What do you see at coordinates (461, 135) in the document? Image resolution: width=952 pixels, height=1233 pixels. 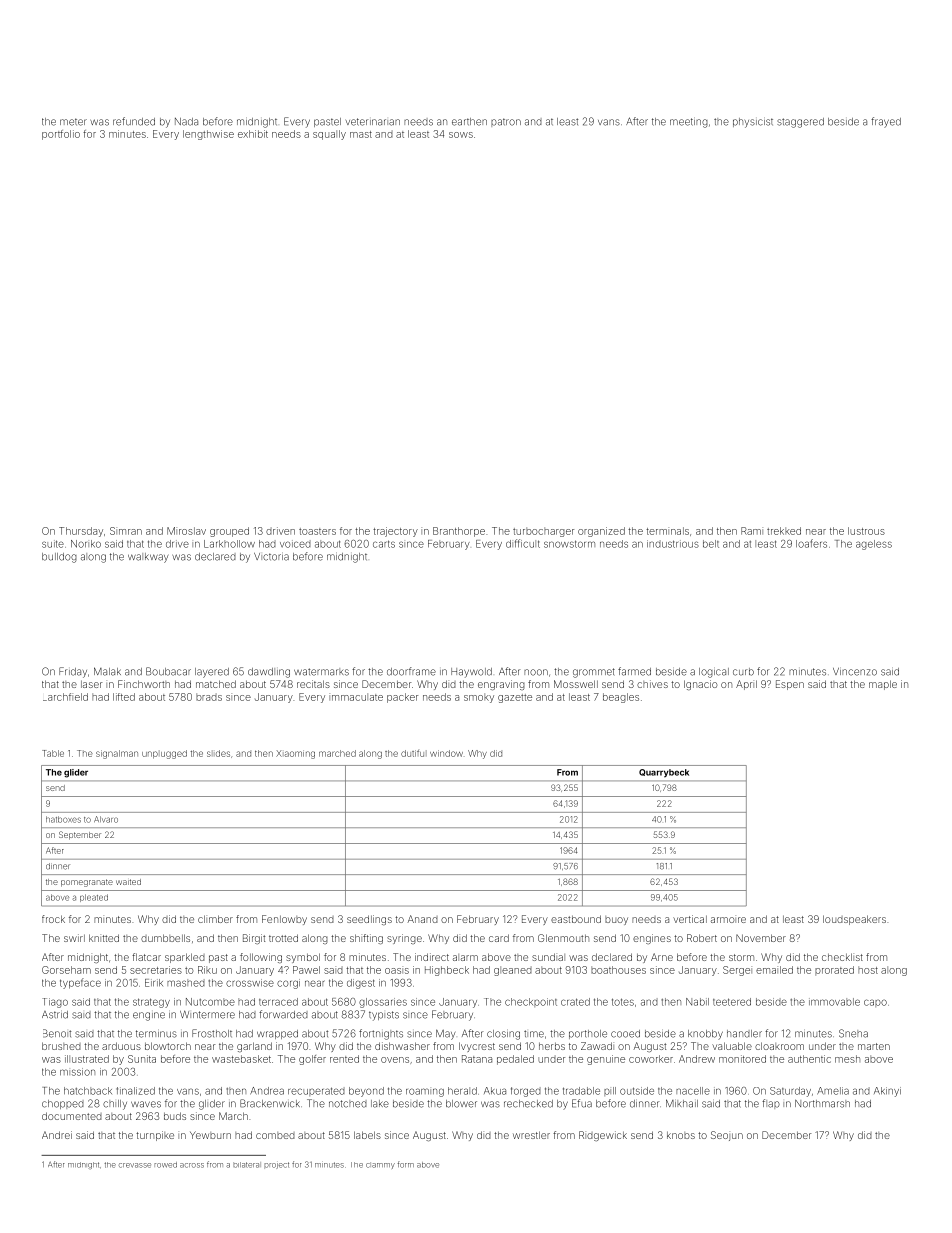 I see `sows` at bounding box center [461, 135].
